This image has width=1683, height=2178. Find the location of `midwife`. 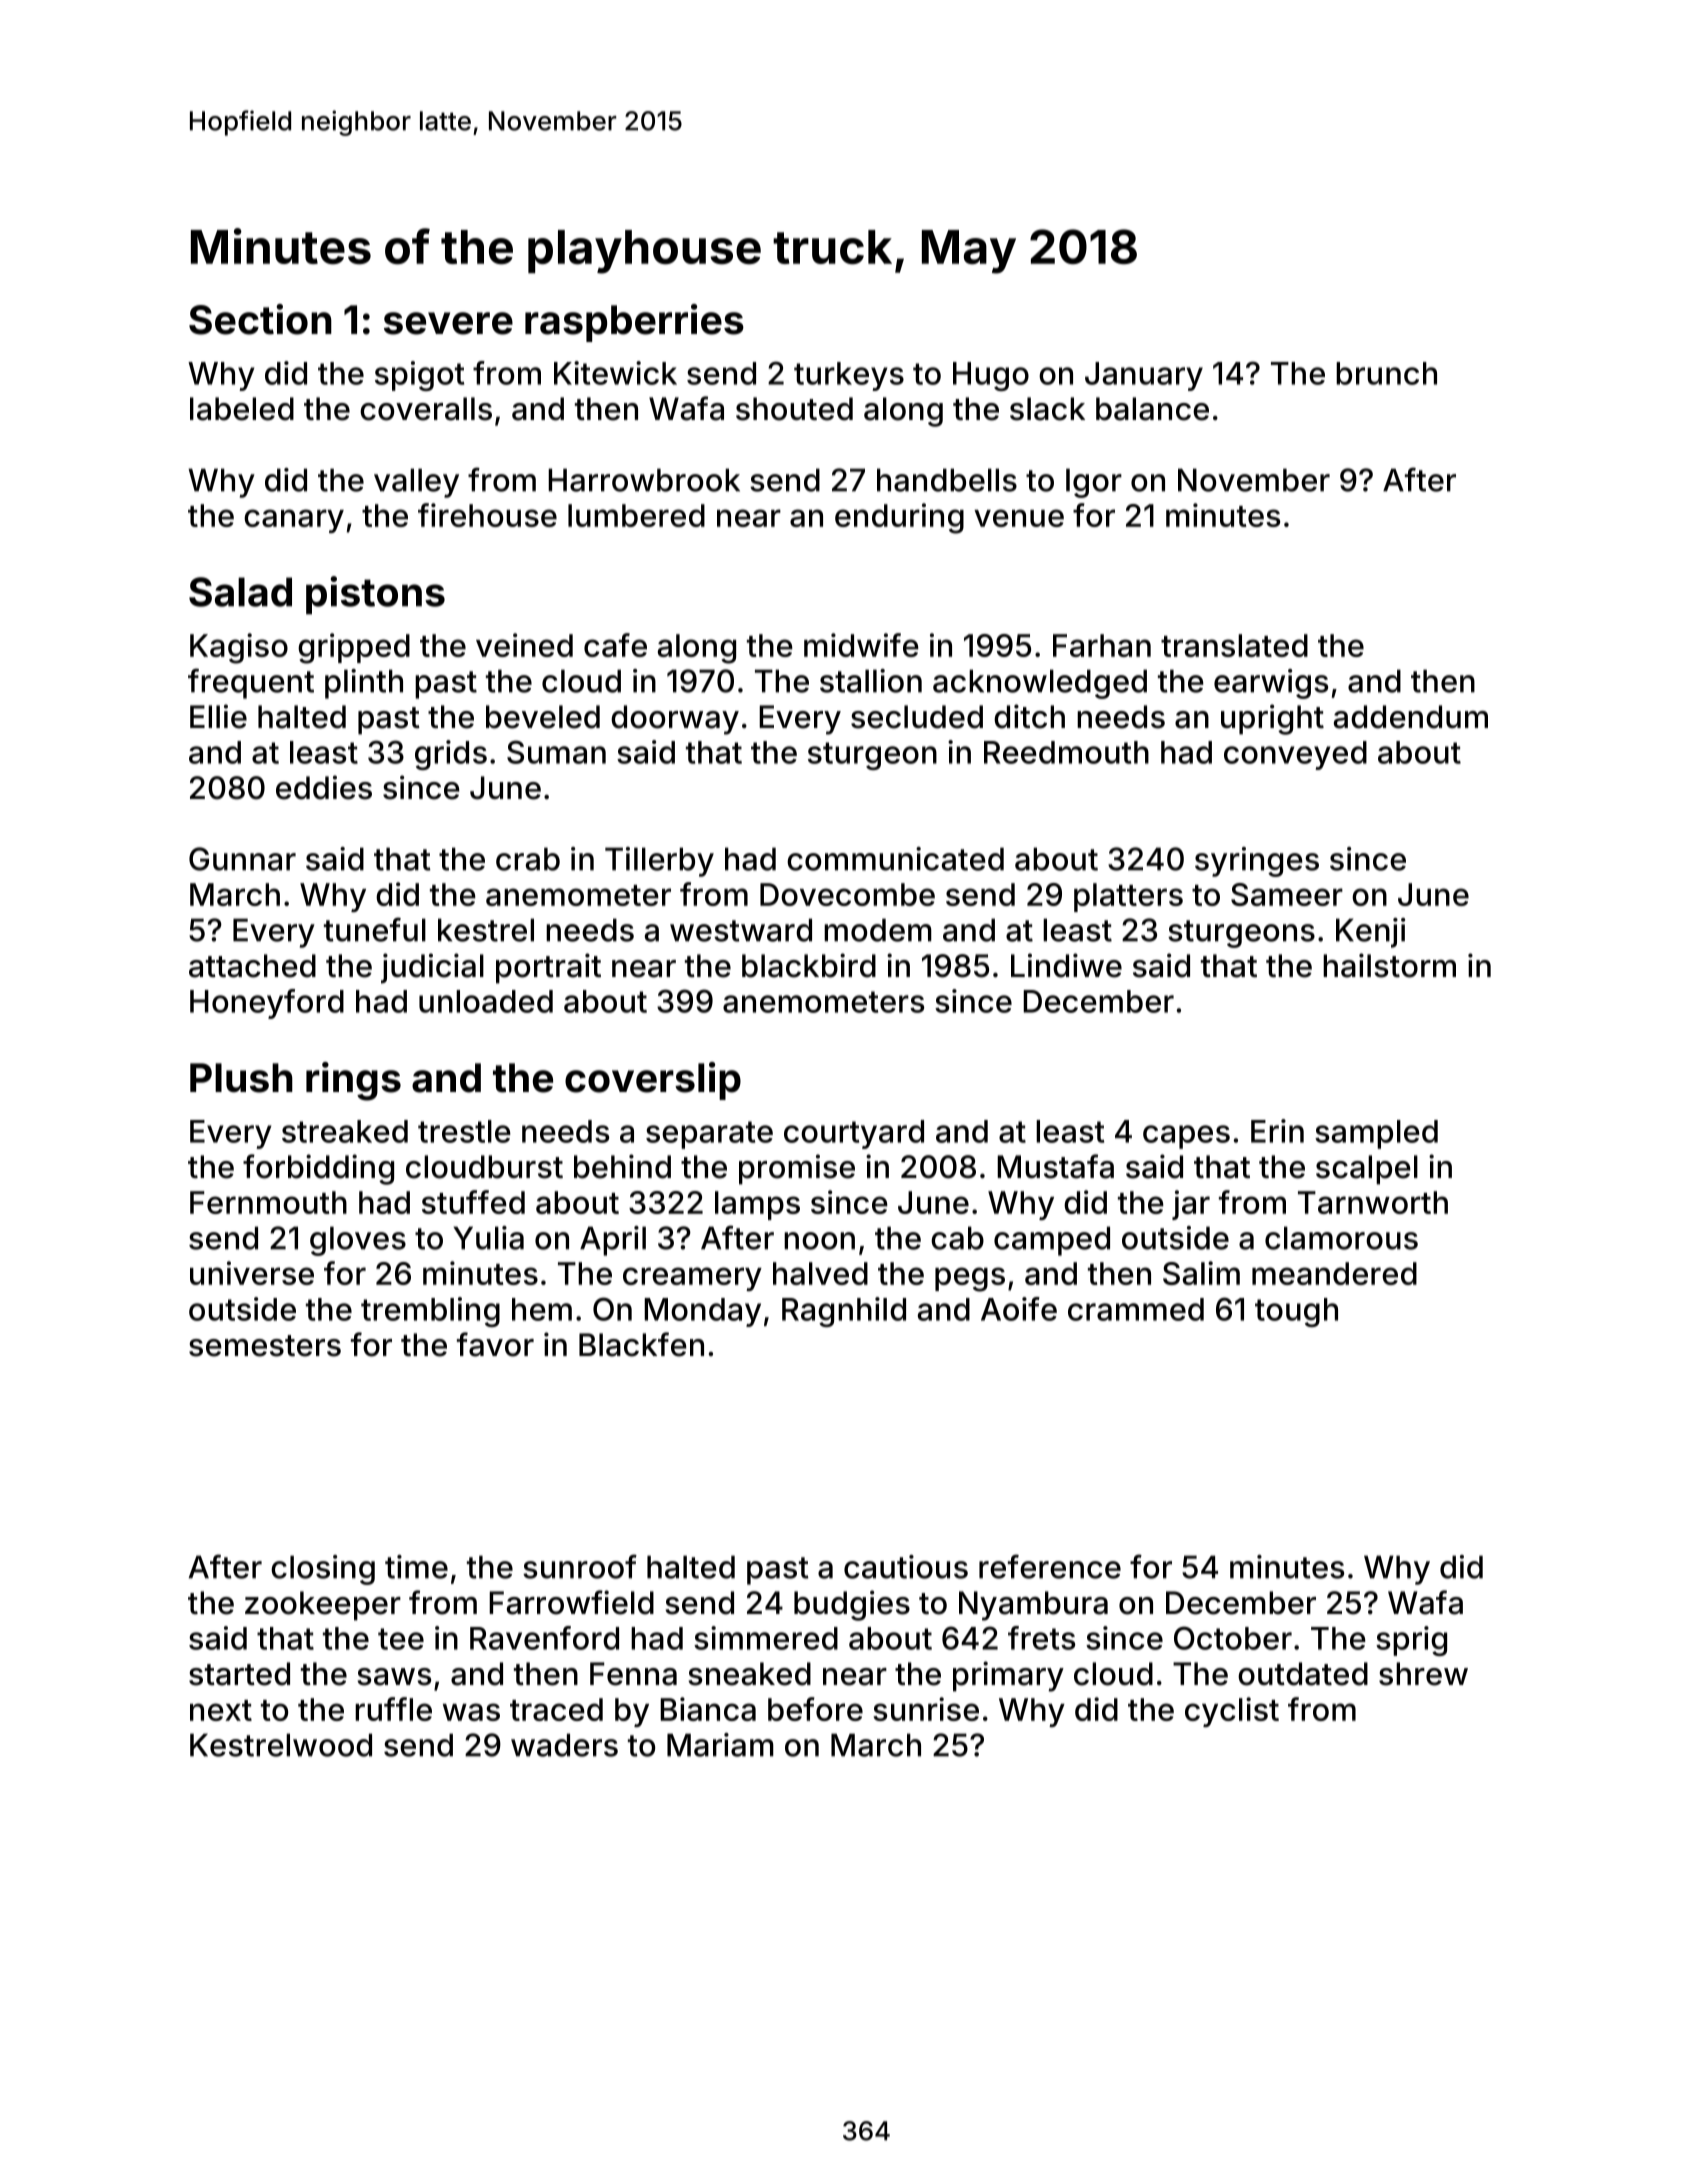

midwife is located at coordinates (861, 645).
